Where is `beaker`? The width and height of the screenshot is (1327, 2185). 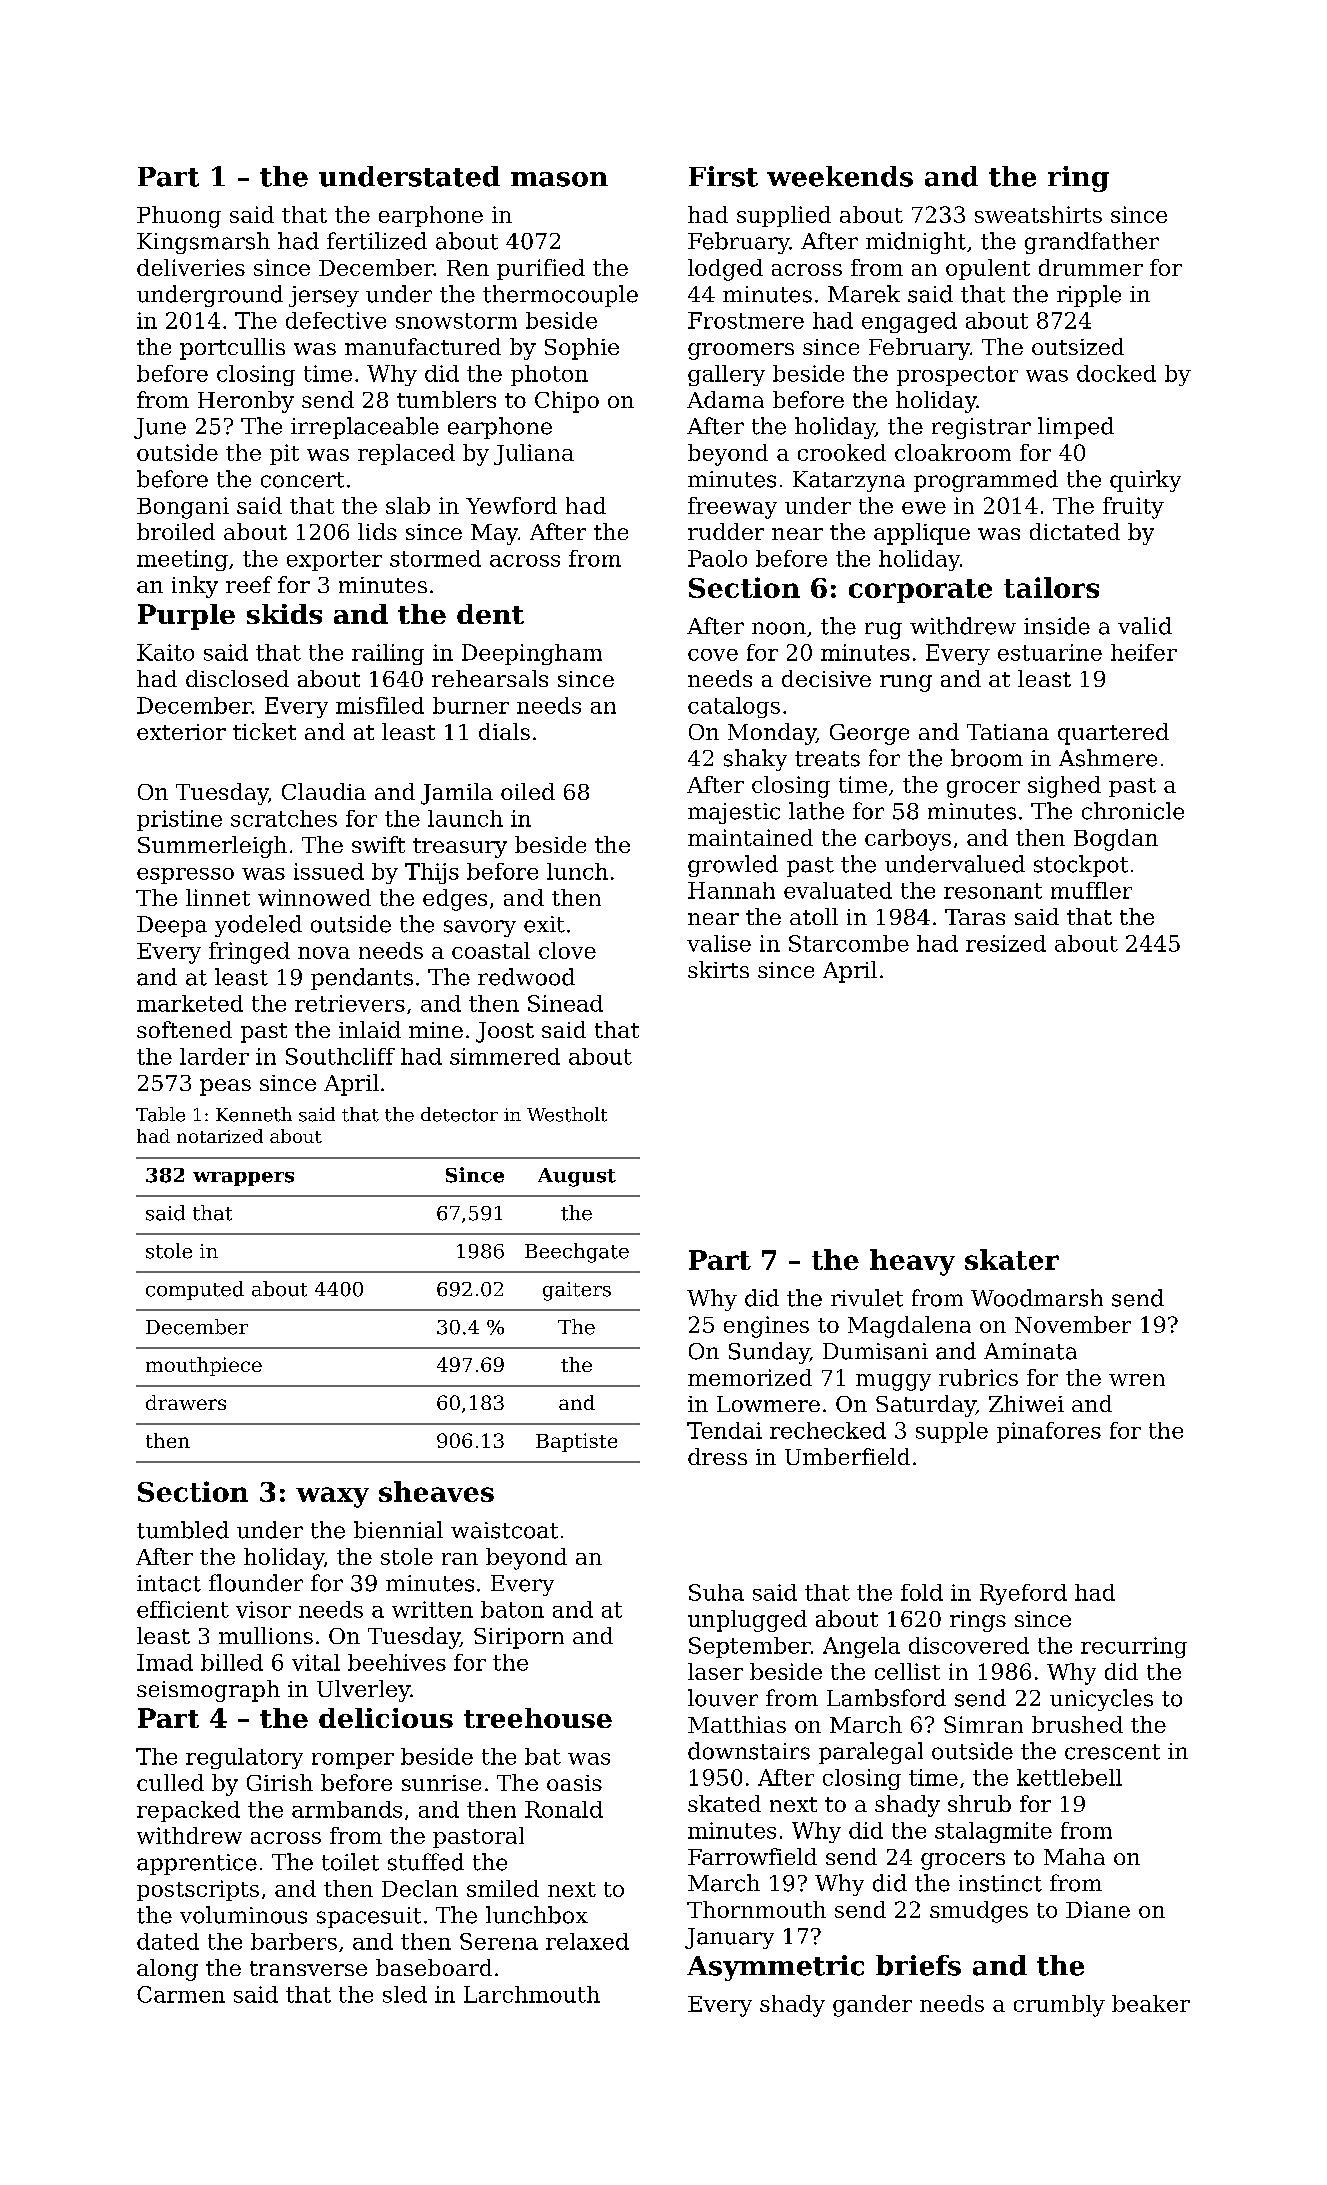 beaker is located at coordinates (1151, 2003).
